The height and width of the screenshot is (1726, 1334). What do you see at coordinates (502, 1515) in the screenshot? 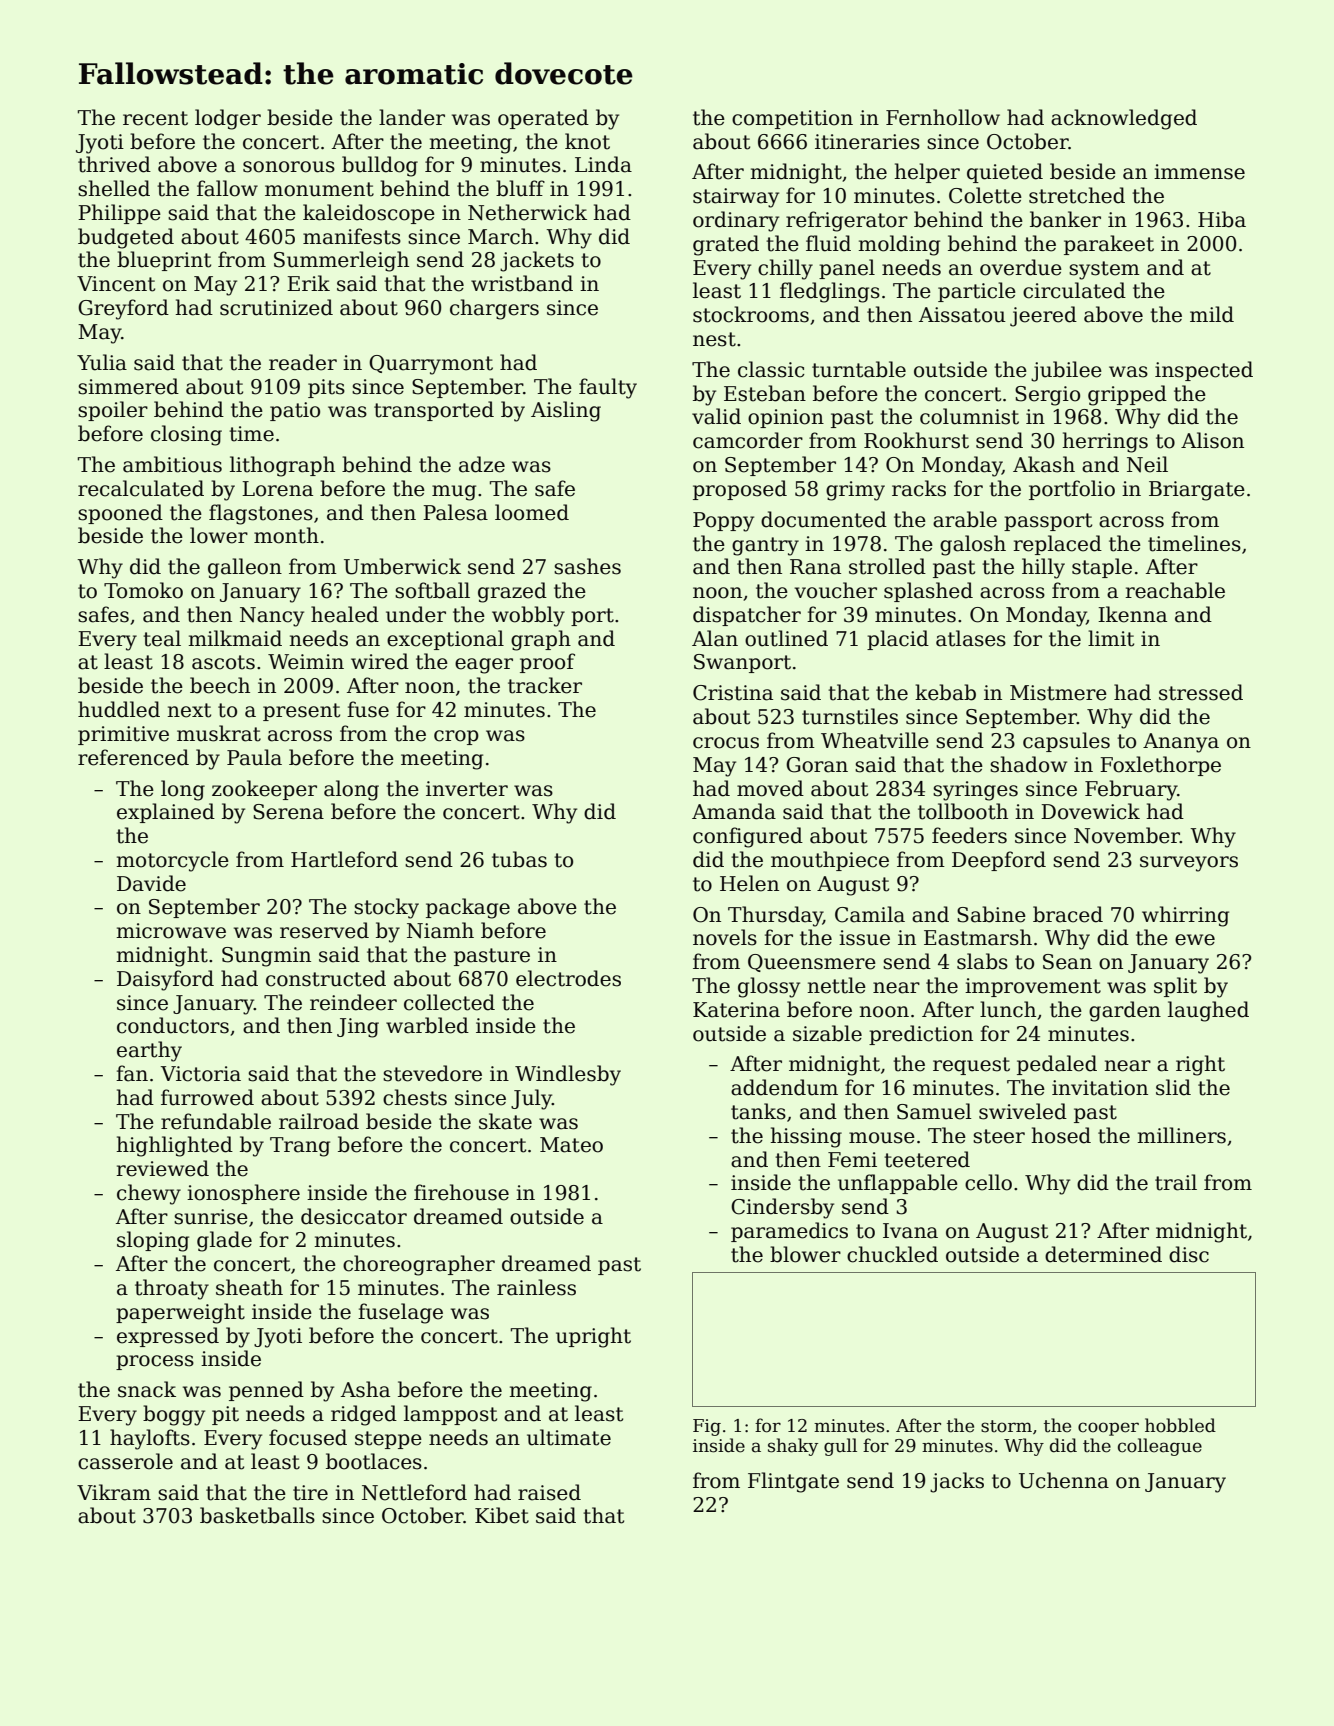
I see `Kibet` at bounding box center [502, 1515].
